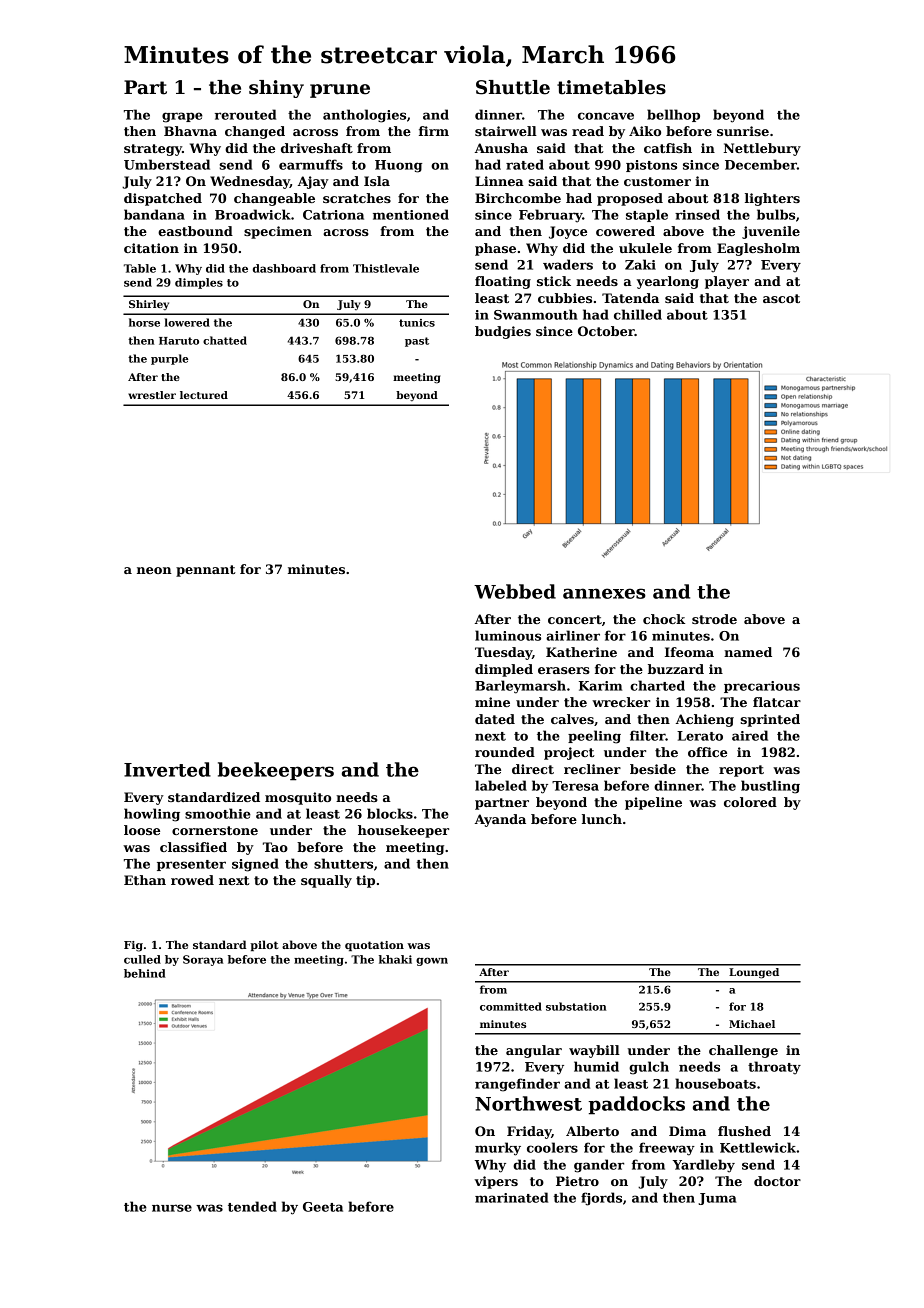 Image resolution: width=924 pixels, height=1308 pixels. Describe the element at coordinates (398, 166) in the screenshot. I see `Huong` at that location.
